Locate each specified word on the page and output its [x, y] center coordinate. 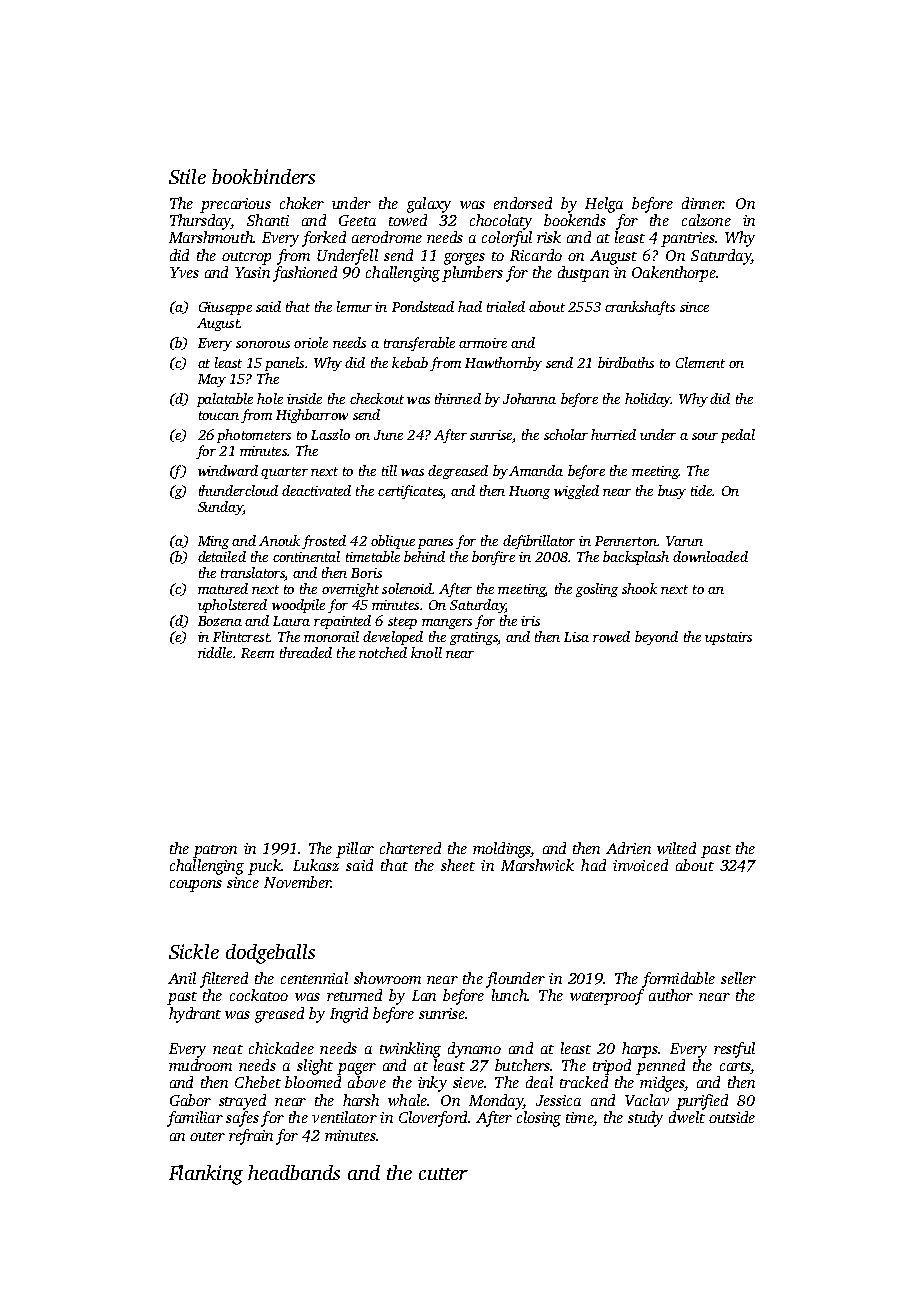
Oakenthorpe [674, 274]
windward [228, 470]
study [645, 1119]
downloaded [710, 556]
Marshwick [537, 865]
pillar [355, 850]
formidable [678, 980]
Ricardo [536, 255]
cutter [443, 1174]
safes [242, 1119]
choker [302, 203]
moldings [502, 850]
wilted [676, 848]
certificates [410, 492]
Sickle [194, 951]
